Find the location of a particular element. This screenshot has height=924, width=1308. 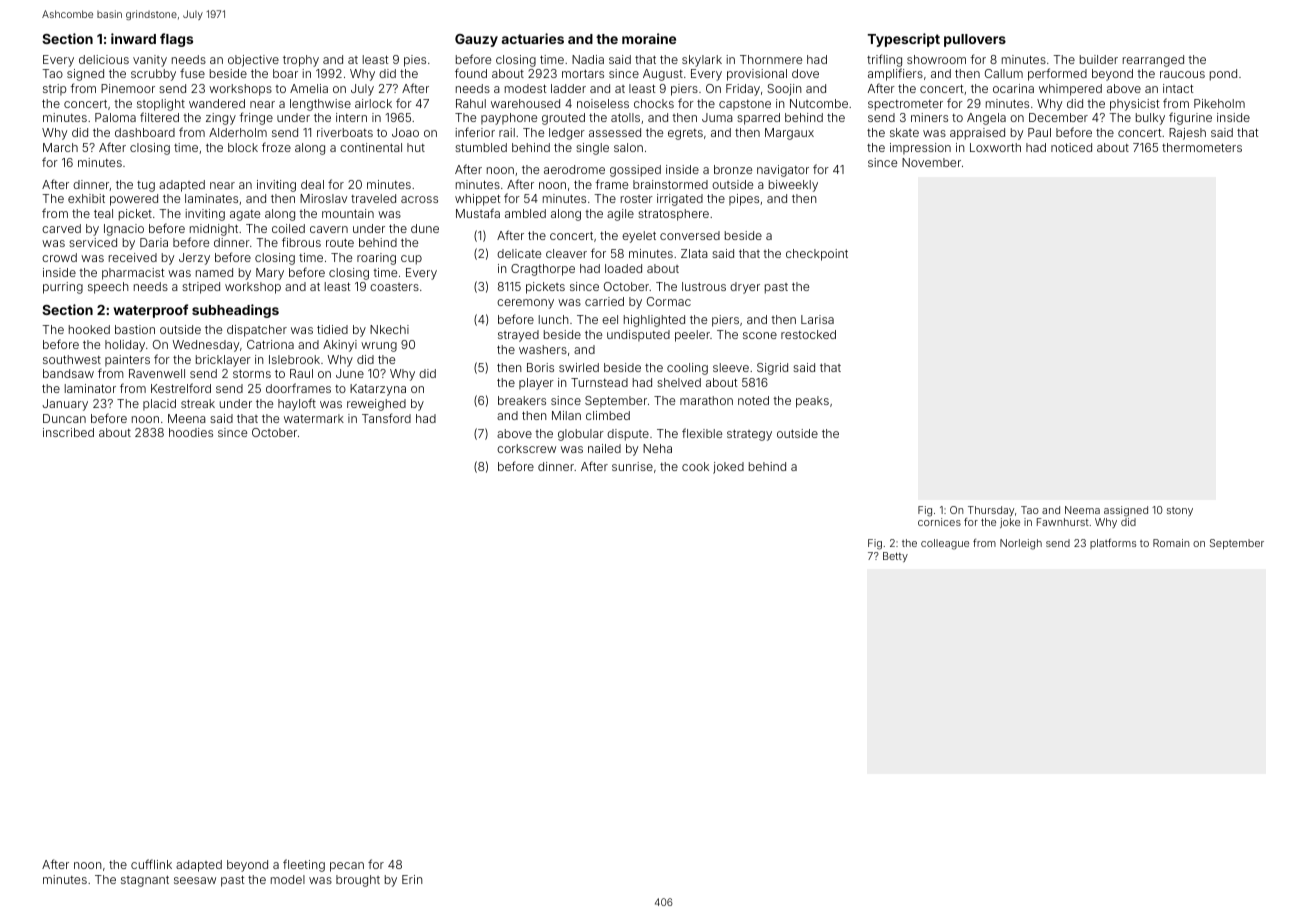

moraine is located at coordinates (649, 38).
